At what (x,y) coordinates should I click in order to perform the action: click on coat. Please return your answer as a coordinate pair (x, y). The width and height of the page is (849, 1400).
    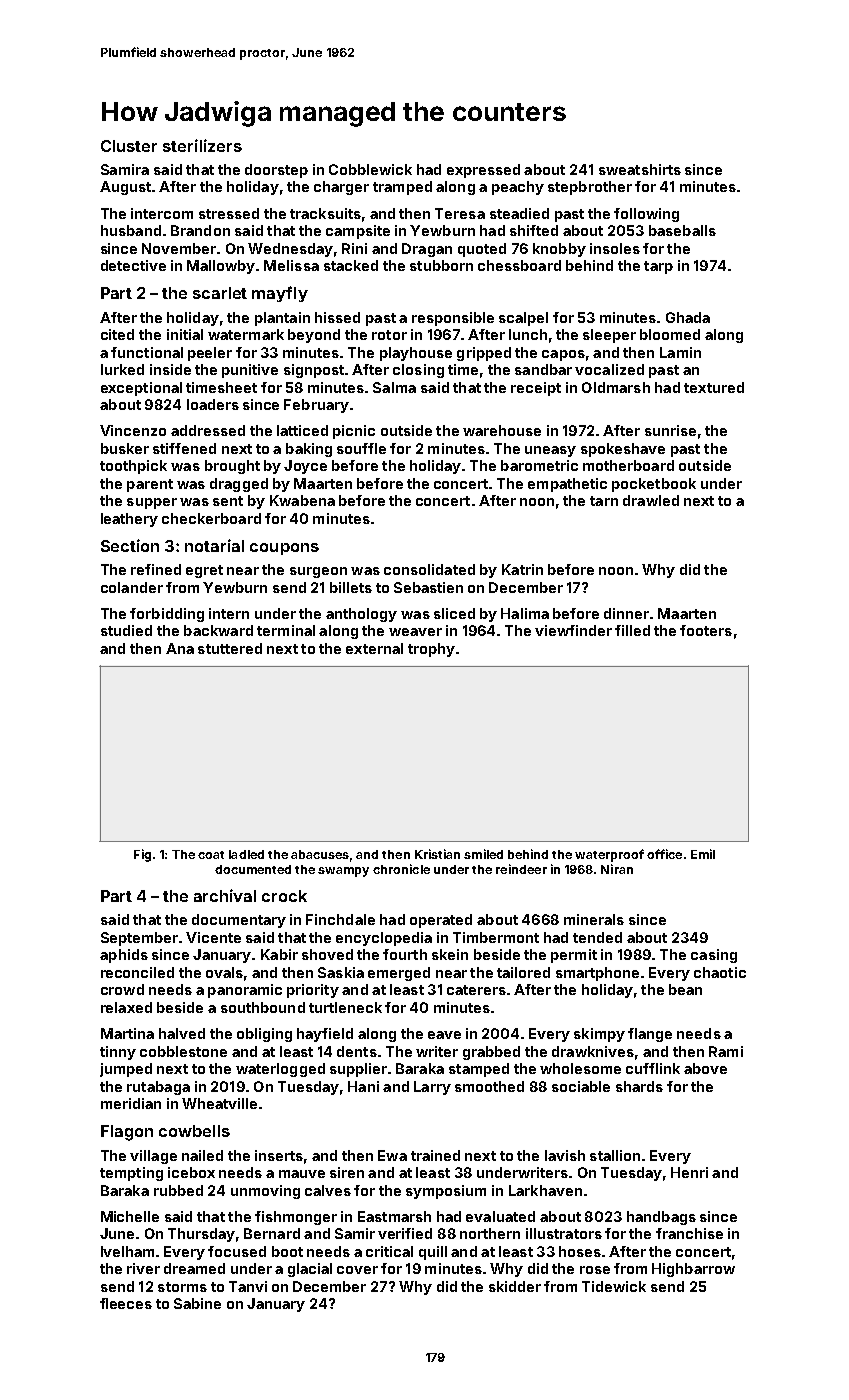
    Looking at the image, I should click on (211, 855).
